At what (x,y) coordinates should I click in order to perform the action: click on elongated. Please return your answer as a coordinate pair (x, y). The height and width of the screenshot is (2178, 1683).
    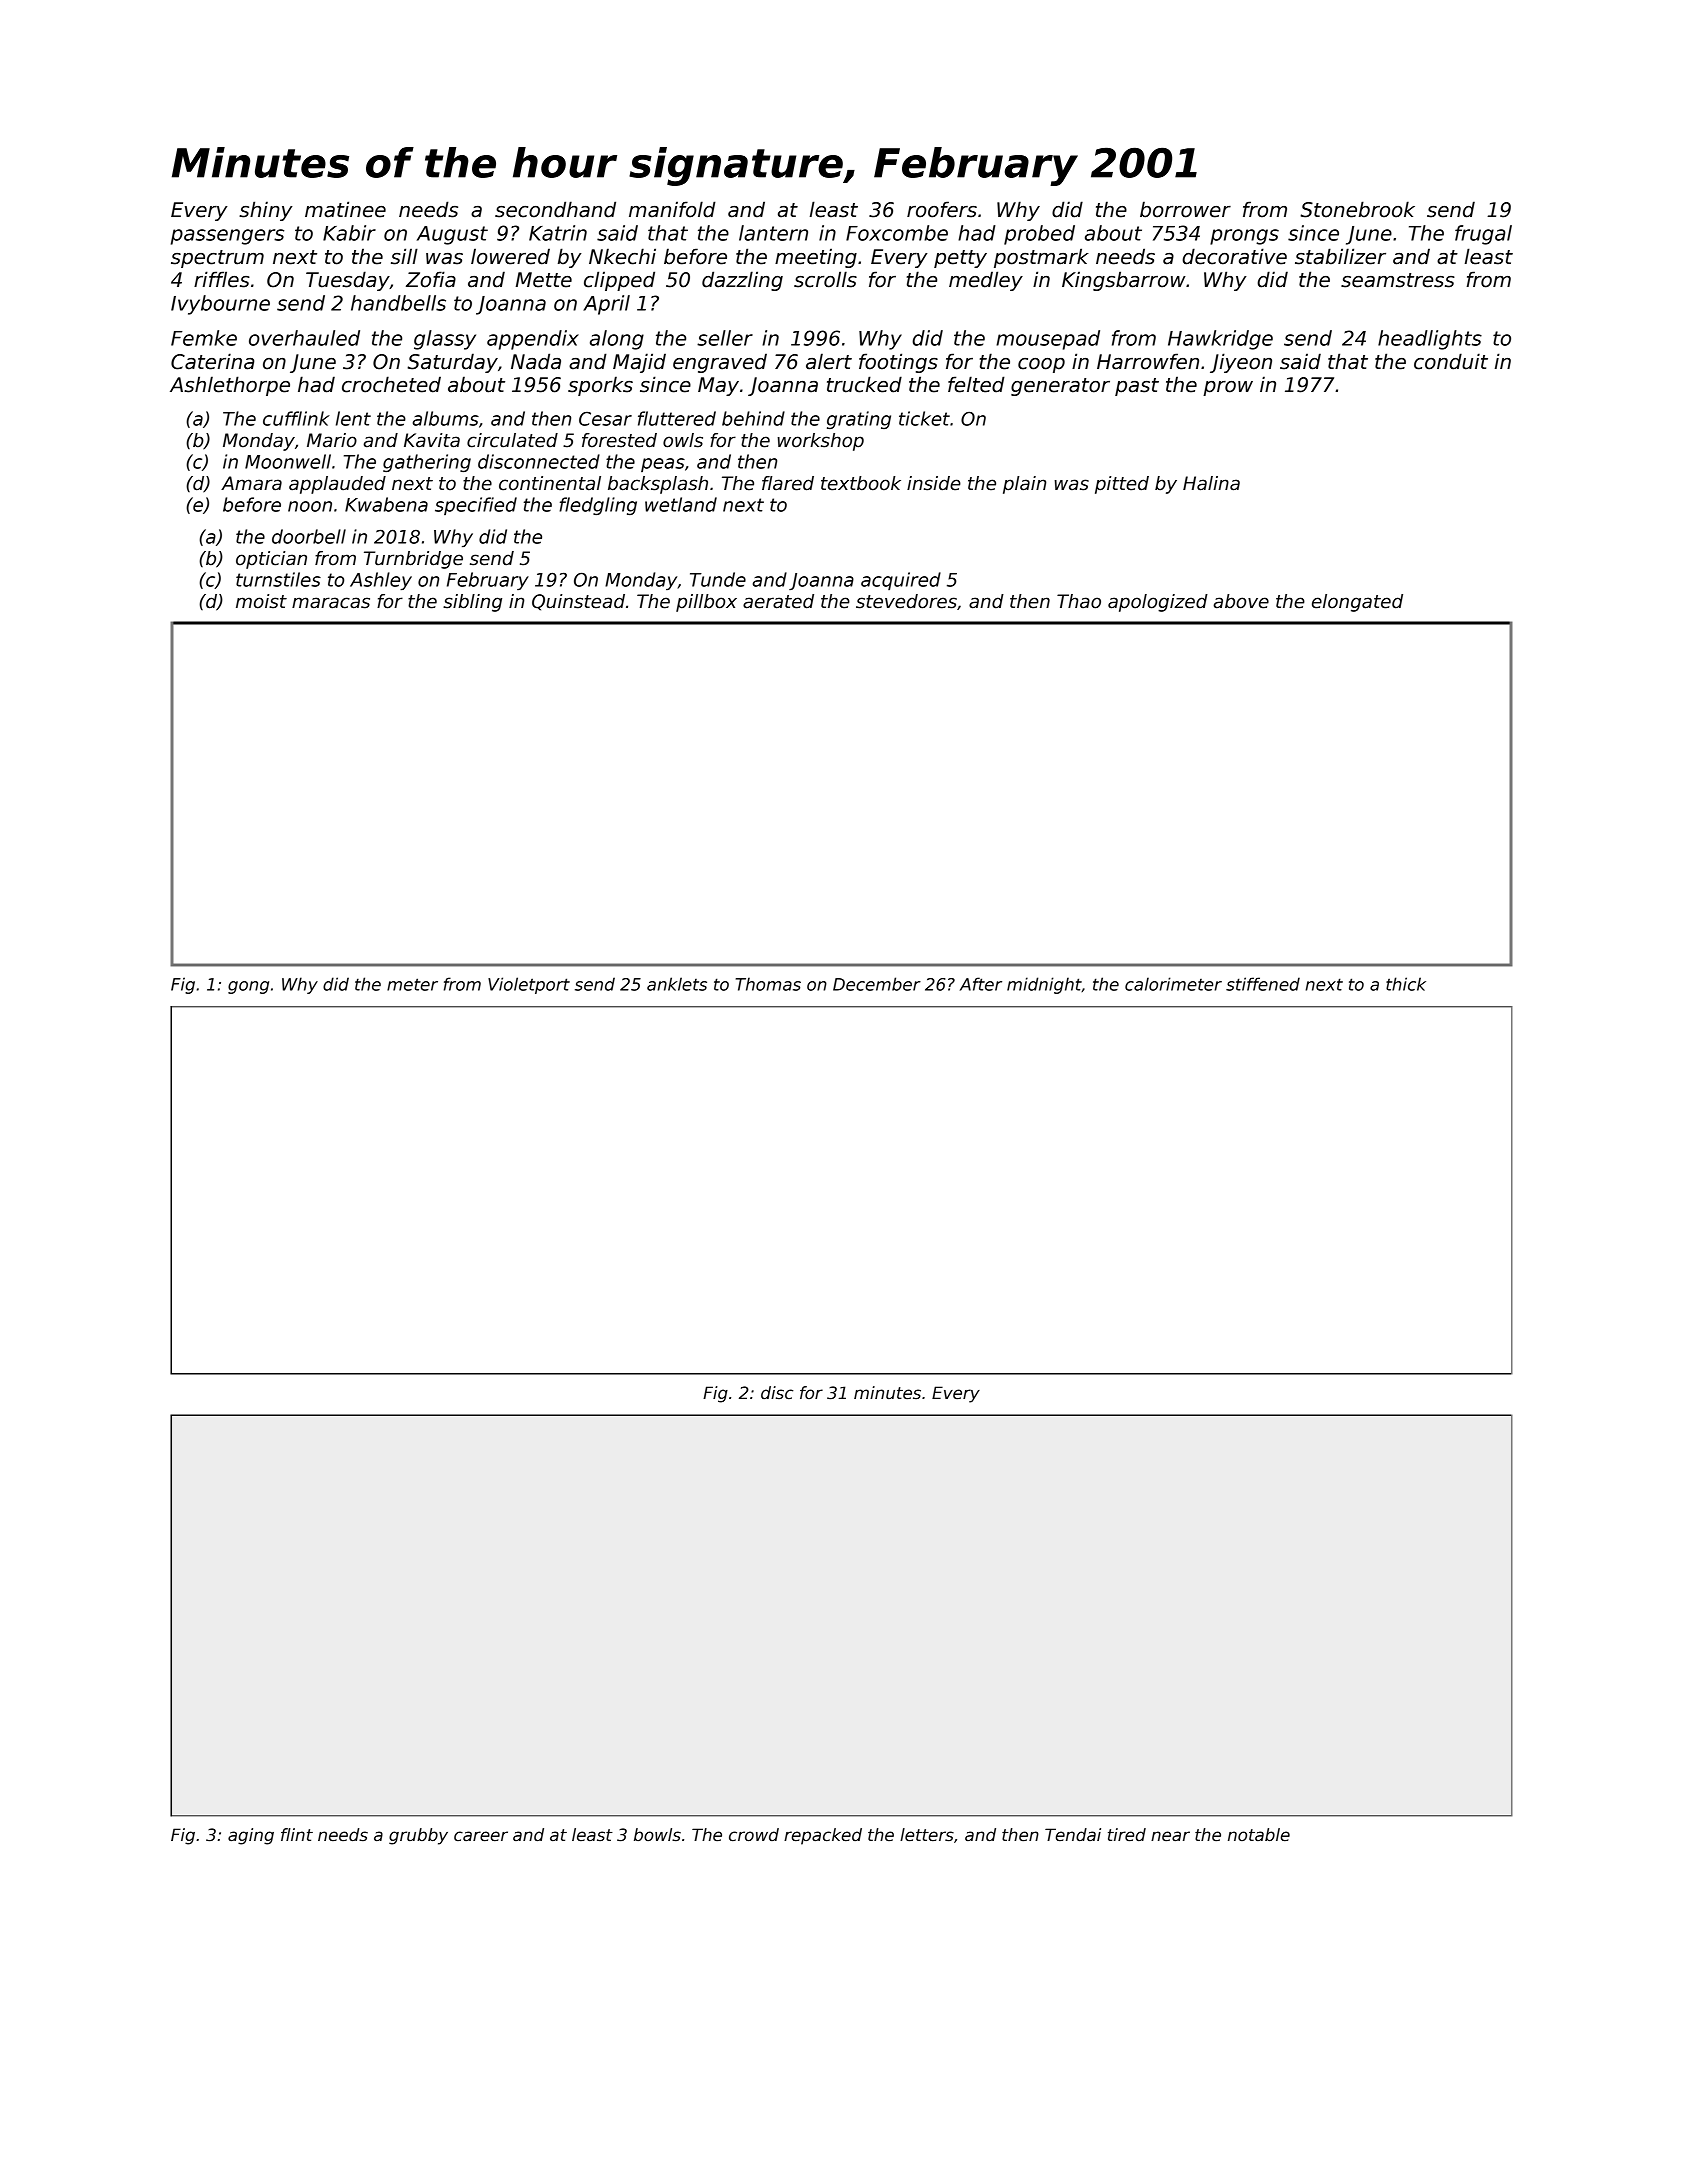
    Looking at the image, I should click on (1357, 603).
